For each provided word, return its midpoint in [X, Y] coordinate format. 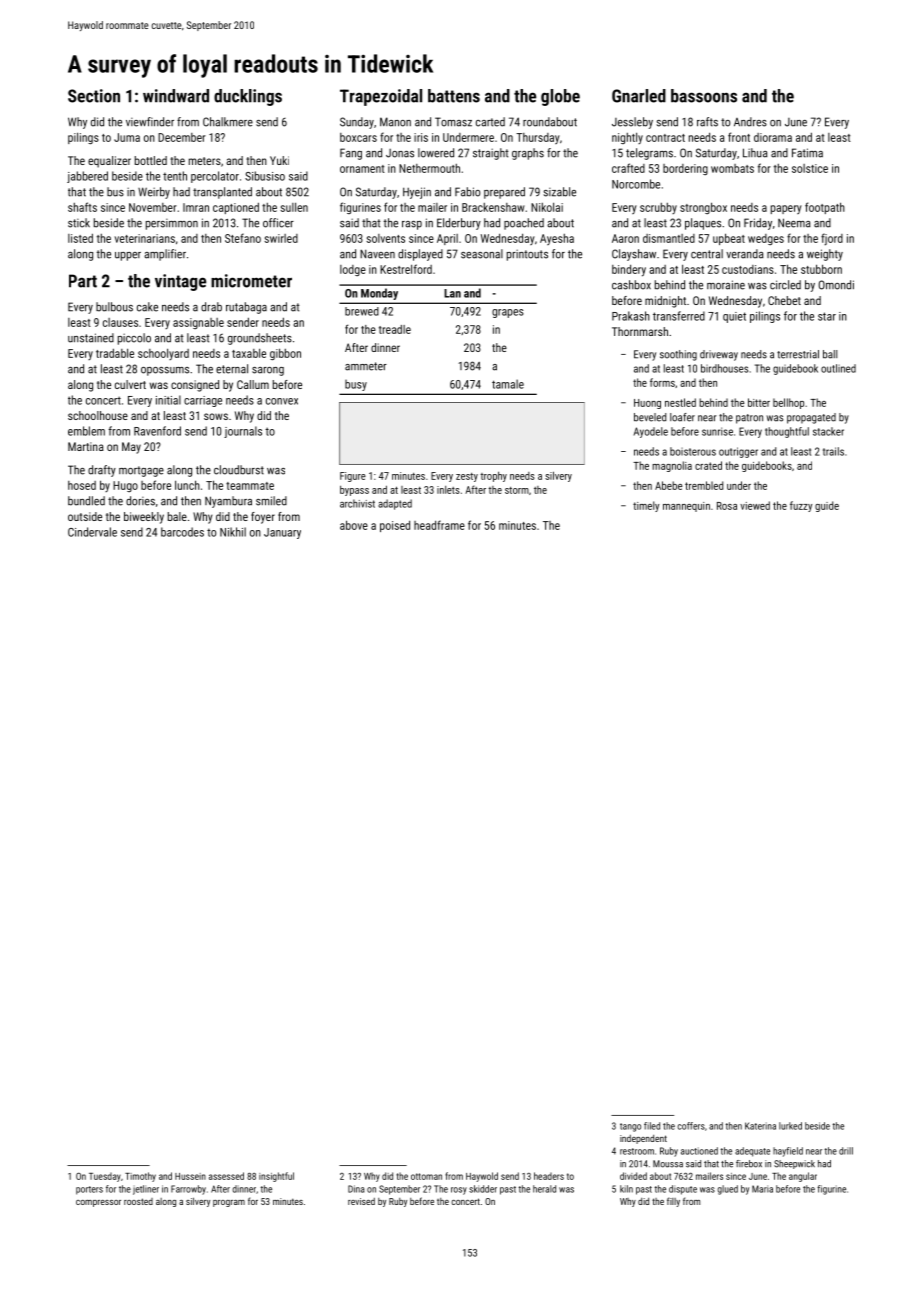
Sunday [357, 123]
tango [630, 1127]
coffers [691, 1126]
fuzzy [801, 506]
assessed [226, 1176]
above [354, 525]
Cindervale [92, 532]
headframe [439, 525]
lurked [790, 1126]
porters [89, 1190]
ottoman [426, 1176]
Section [94, 96]
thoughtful [787, 432]
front [739, 137]
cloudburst [239, 470]
